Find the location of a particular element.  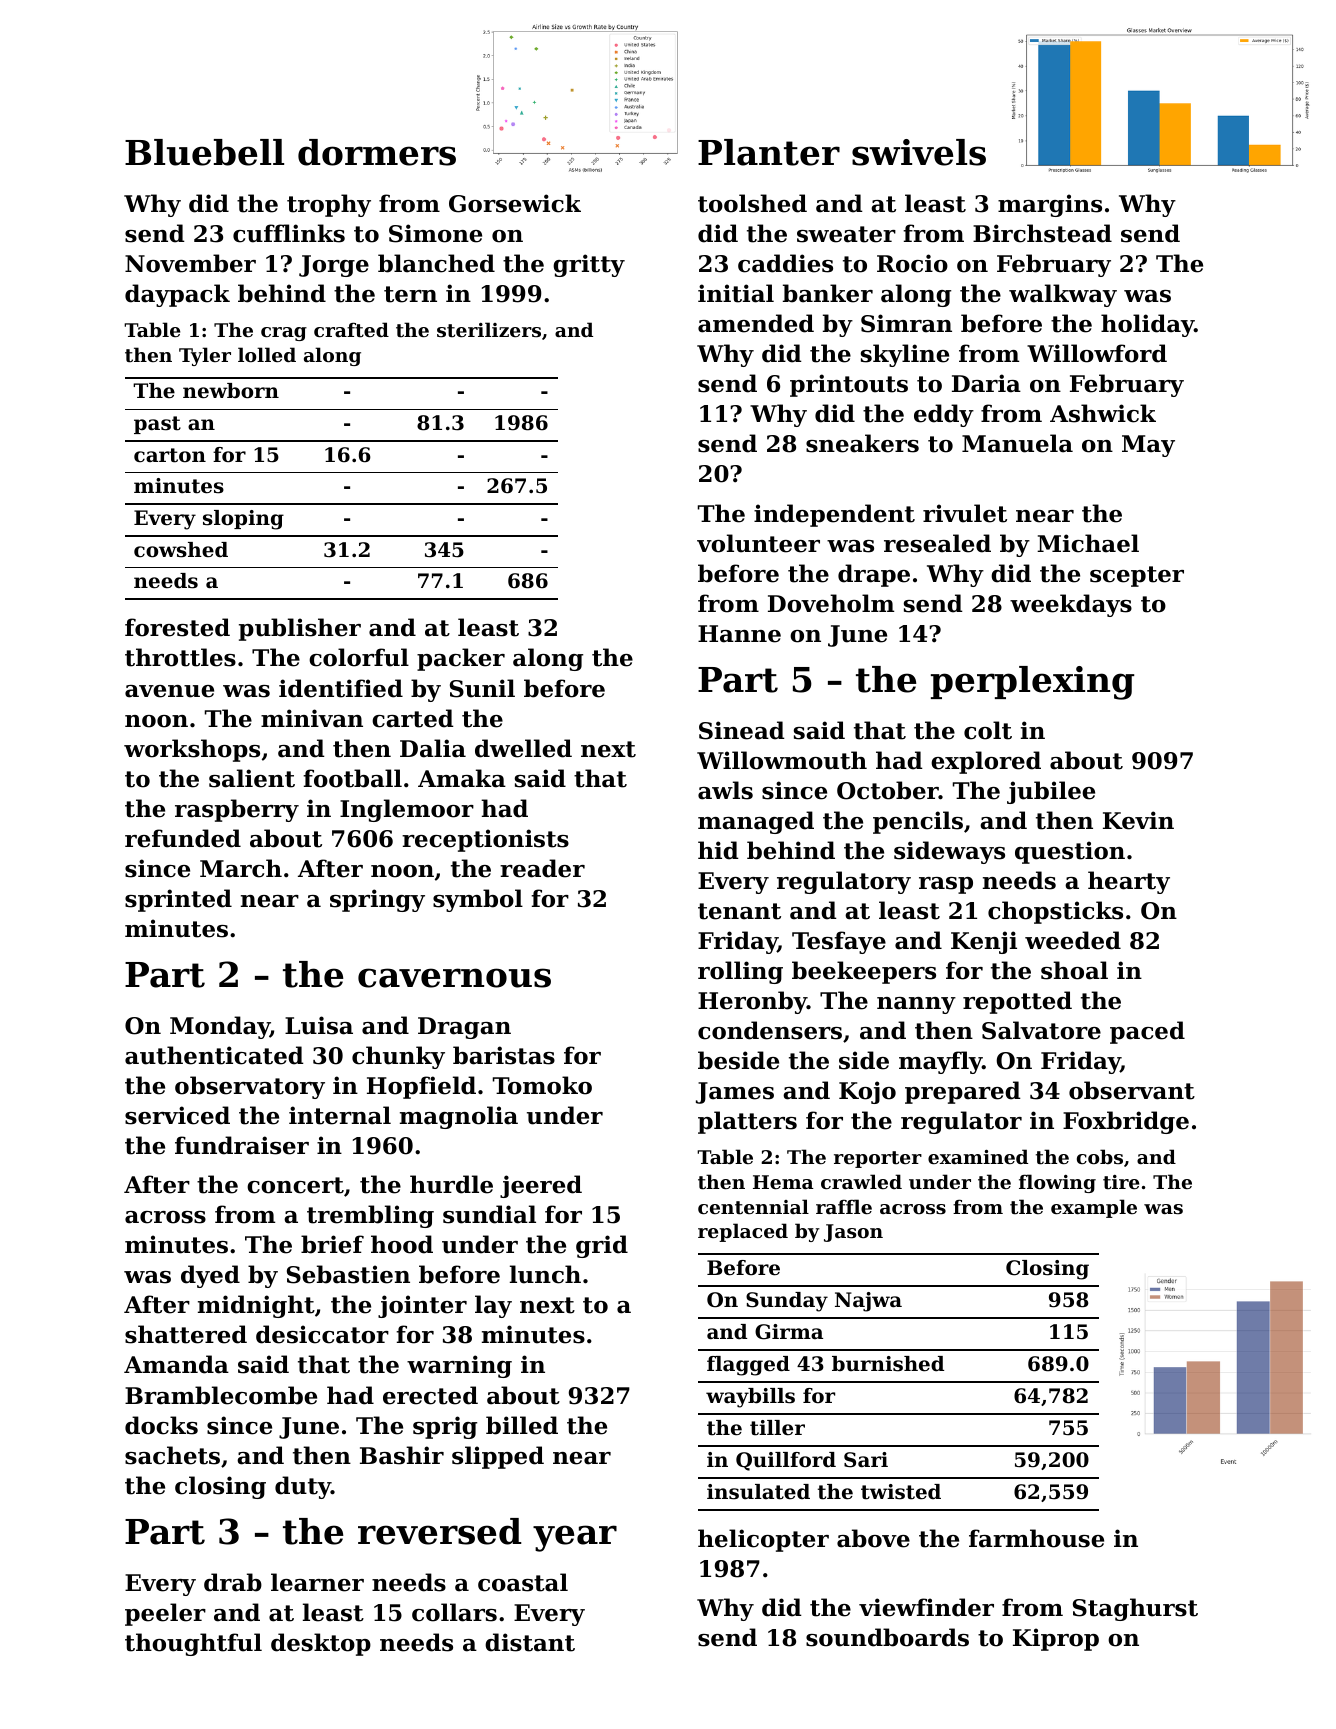

dwelled is located at coordinates (523, 748).
